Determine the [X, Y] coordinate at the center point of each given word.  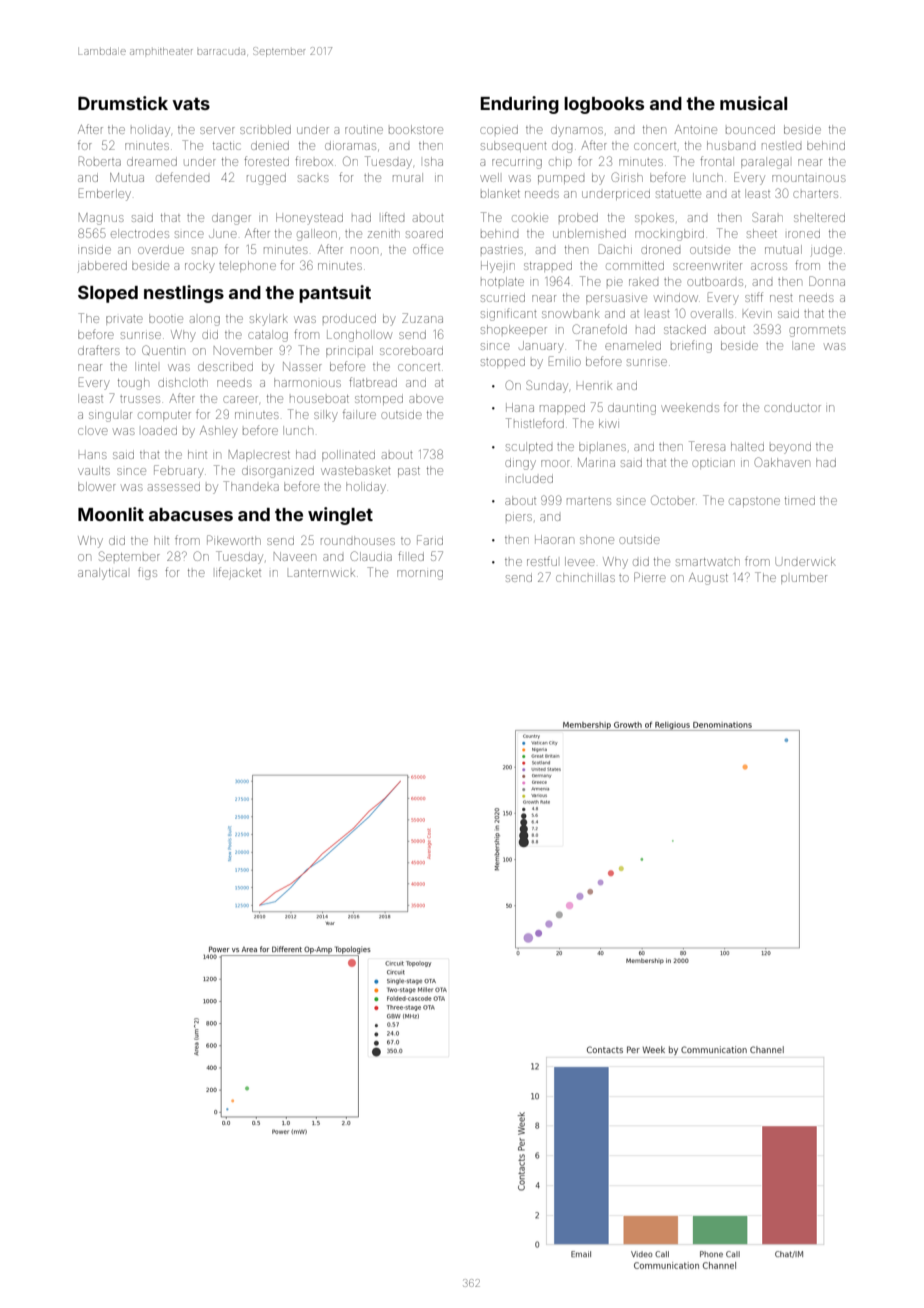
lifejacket [238, 573]
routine [364, 130]
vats [191, 104]
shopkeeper [514, 329]
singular [110, 417]
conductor [792, 407]
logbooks [604, 105]
